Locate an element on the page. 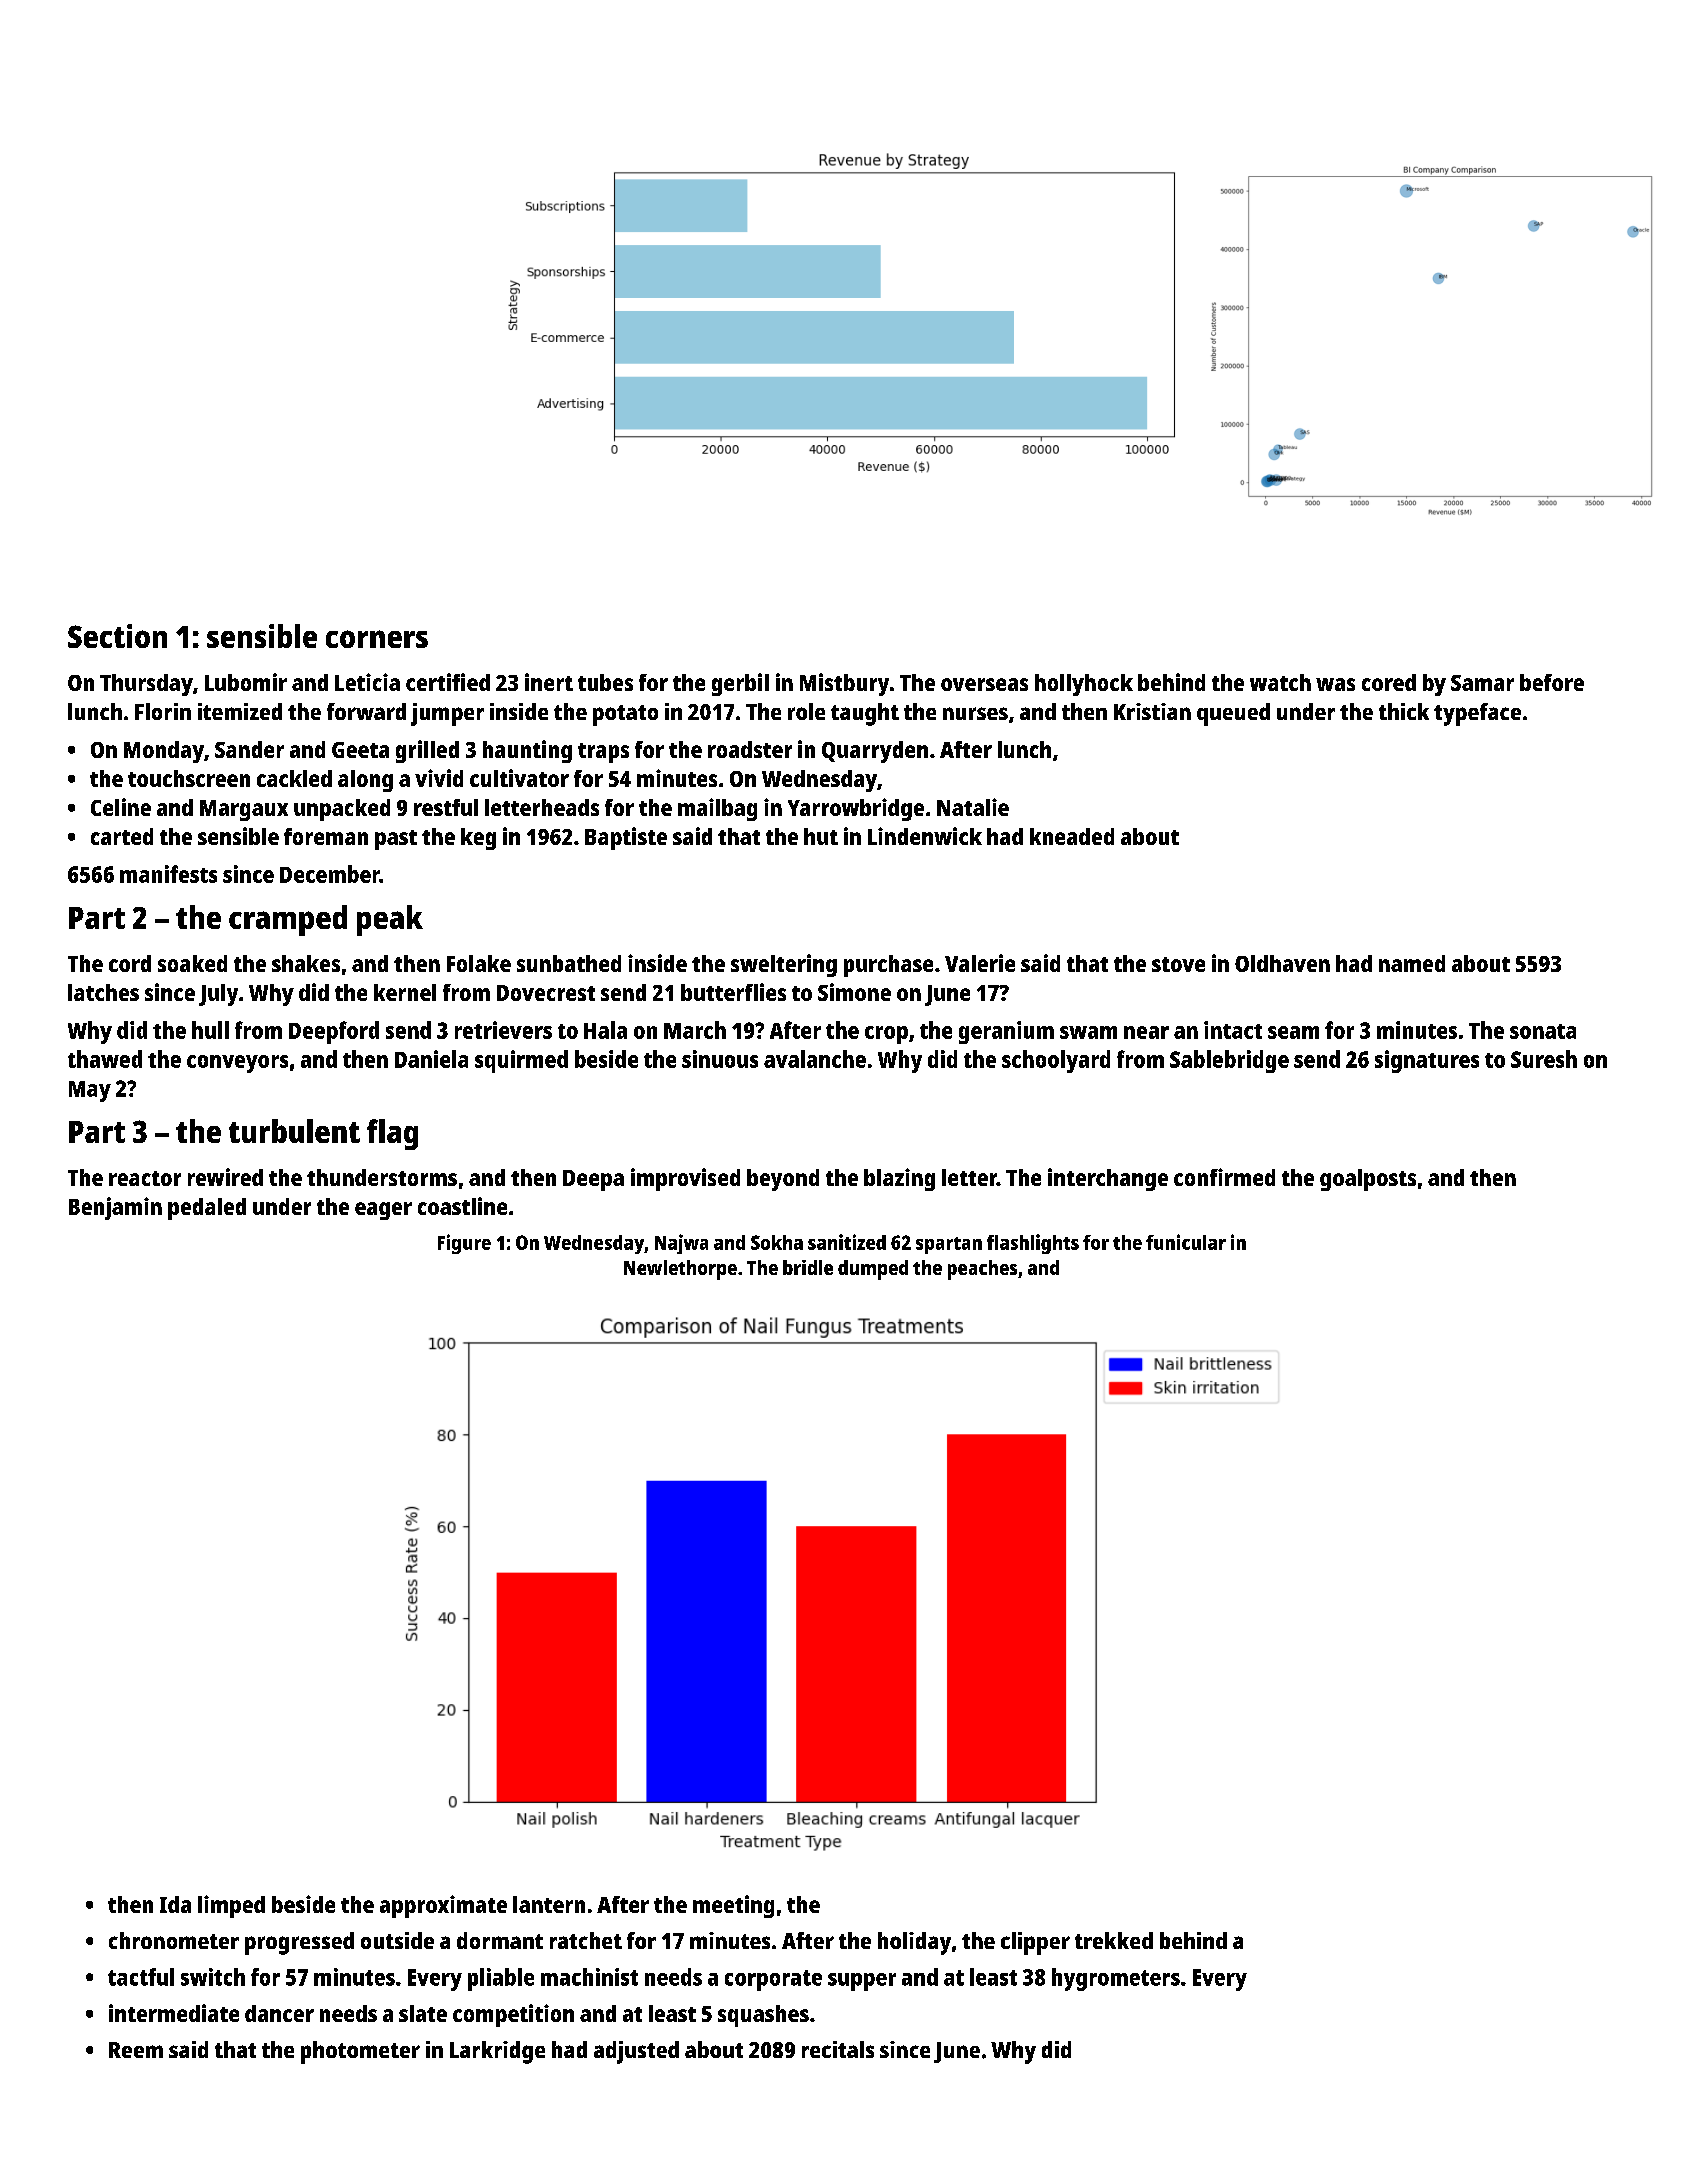 The image size is (1683, 2178). lantern is located at coordinates (549, 1904).
